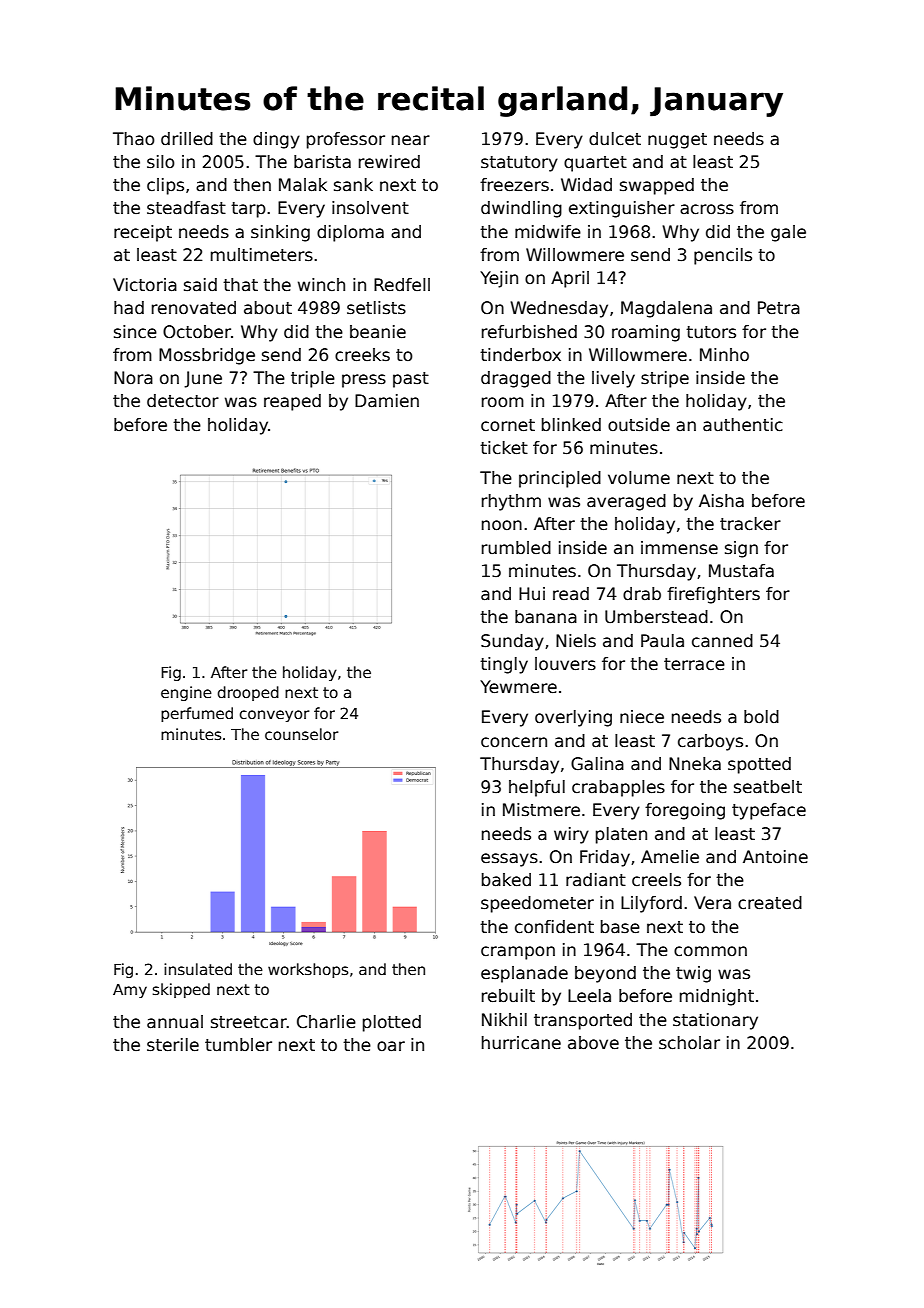 This screenshot has height=1308, width=924. I want to click on noon, so click(502, 525).
